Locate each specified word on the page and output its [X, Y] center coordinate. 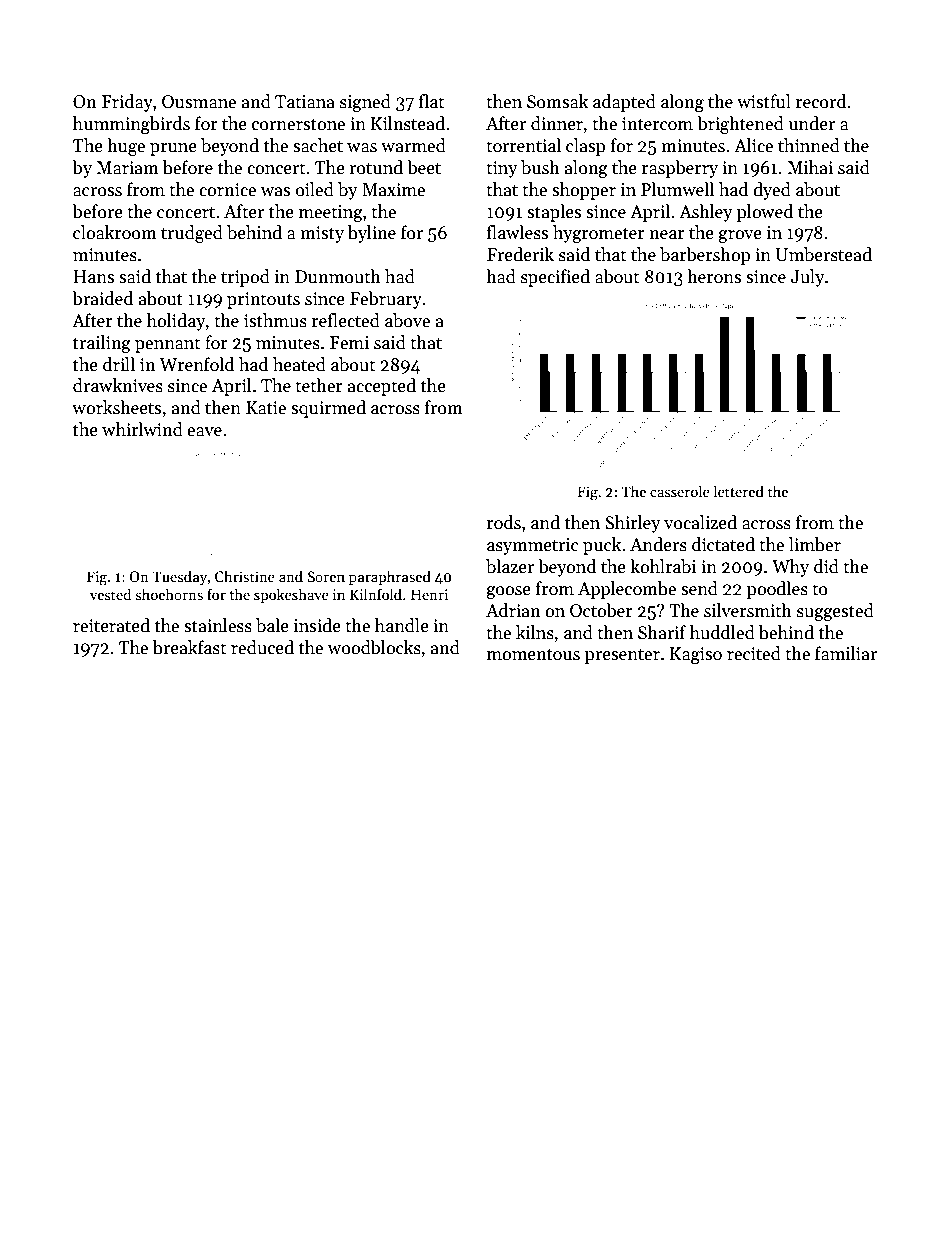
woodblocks [374, 647]
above [407, 320]
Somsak [557, 101]
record [821, 101]
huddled [722, 632]
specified [555, 278]
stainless [218, 625]
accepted [382, 387]
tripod [245, 278]
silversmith [748, 610]
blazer [510, 566]
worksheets [116, 407]
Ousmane [199, 102]
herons [714, 276]
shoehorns [169, 594]
